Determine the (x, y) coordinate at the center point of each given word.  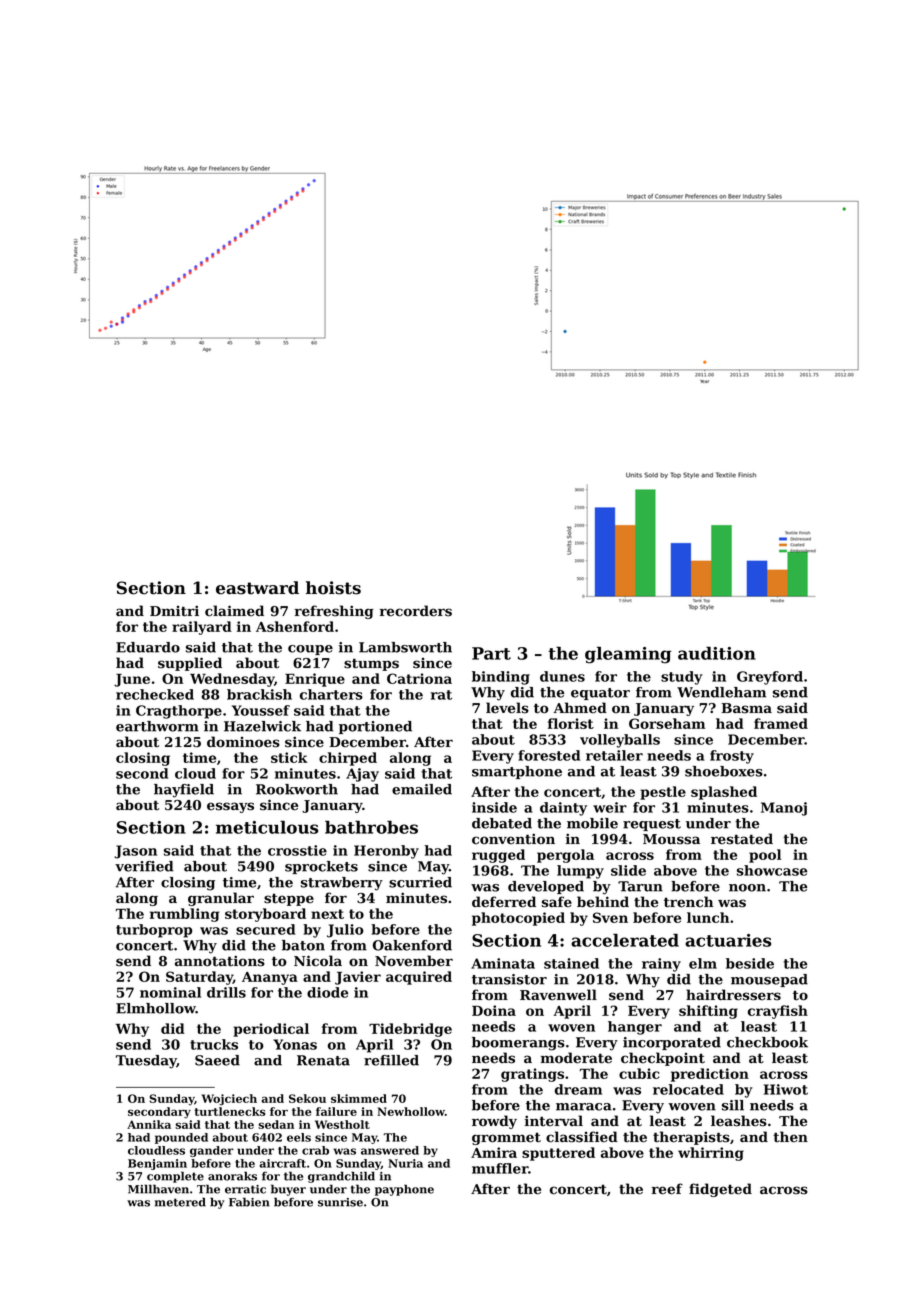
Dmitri (174, 610)
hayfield (184, 791)
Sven (610, 917)
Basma (746, 708)
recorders (415, 611)
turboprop (154, 931)
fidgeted (720, 1190)
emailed (422, 789)
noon (747, 888)
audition (717, 653)
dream (578, 1089)
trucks (214, 1044)
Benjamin (157, 1164)
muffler (500, 1168)
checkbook (767, 1042)
